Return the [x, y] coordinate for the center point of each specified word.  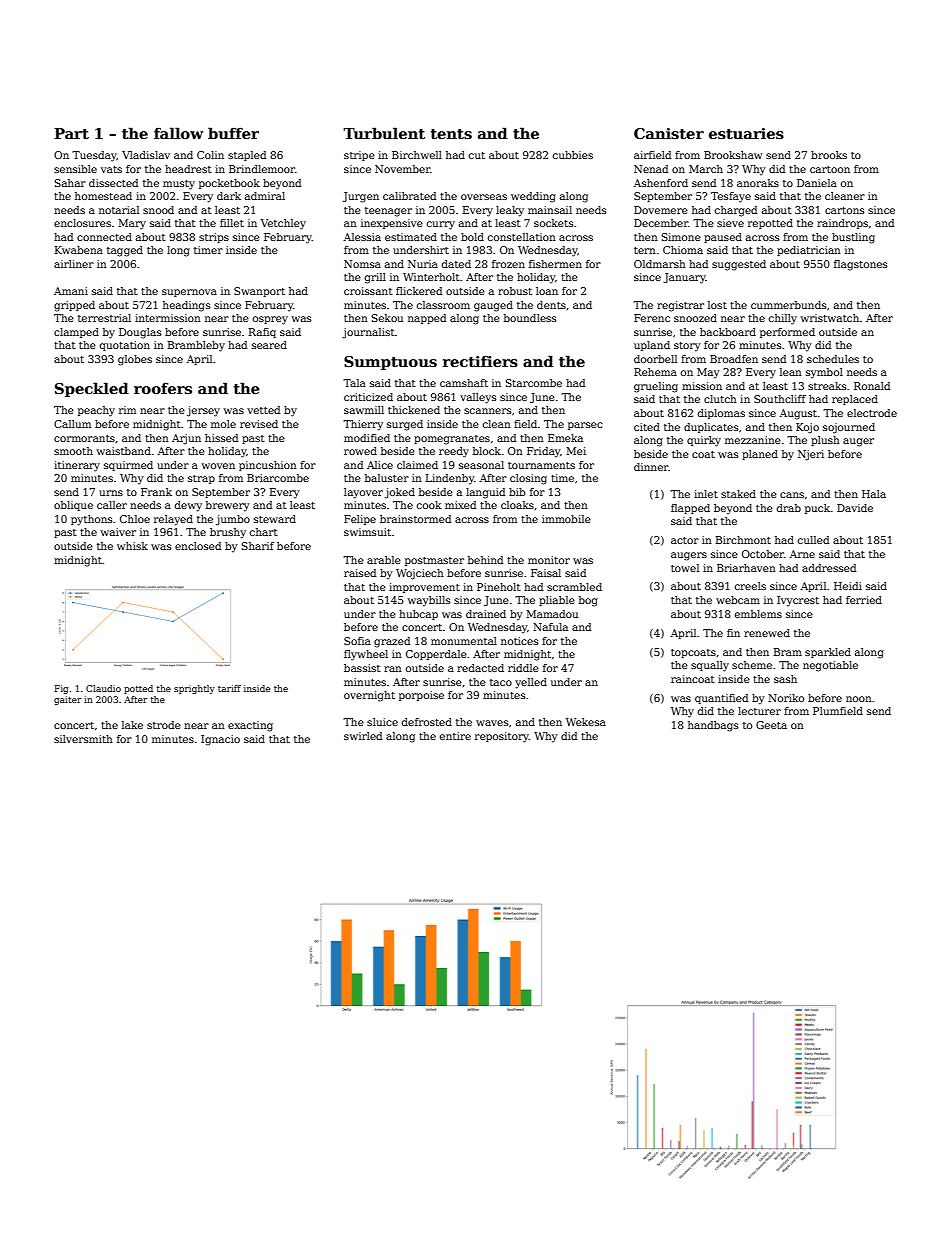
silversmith [83, 739]
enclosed [198, 546]
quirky [704, 441]
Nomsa [362, 264]
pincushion [268, 466]
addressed [829, 568]
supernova [189, 293]
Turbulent [384, 133]
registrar [680, 306]
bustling [853, 238]
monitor [549, 560]
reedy [454, 452]
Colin [210, 155]
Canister [669, 133]
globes [135, 360]
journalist [368, 333]
